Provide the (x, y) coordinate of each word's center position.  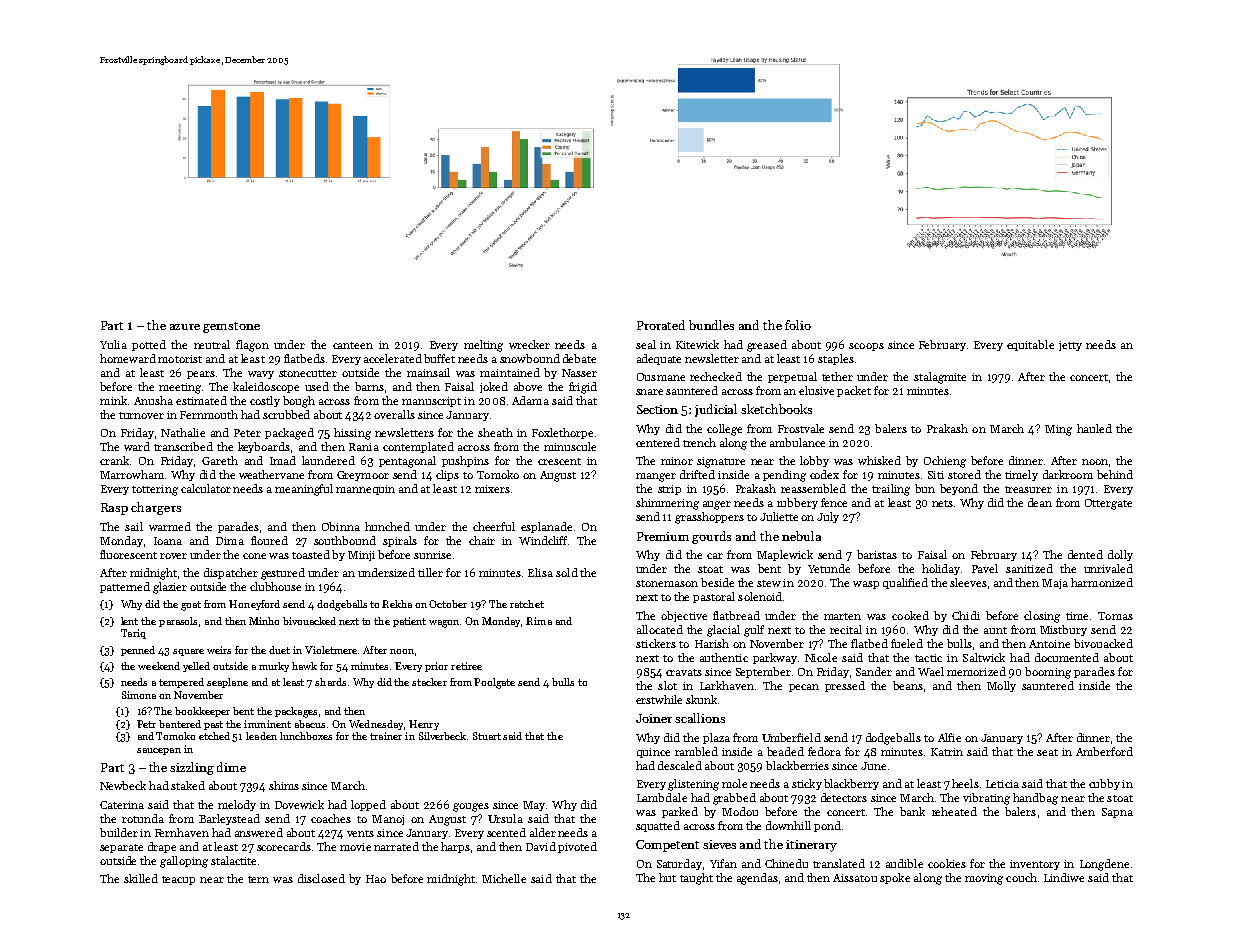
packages (296, 712)
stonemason (667, 583)
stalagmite (940, 378)
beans (908, 685)
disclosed (321, 878)
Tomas (1115, 616)
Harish (712, 643)
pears (201, 375)
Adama (530, 400)
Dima (230, 541)
